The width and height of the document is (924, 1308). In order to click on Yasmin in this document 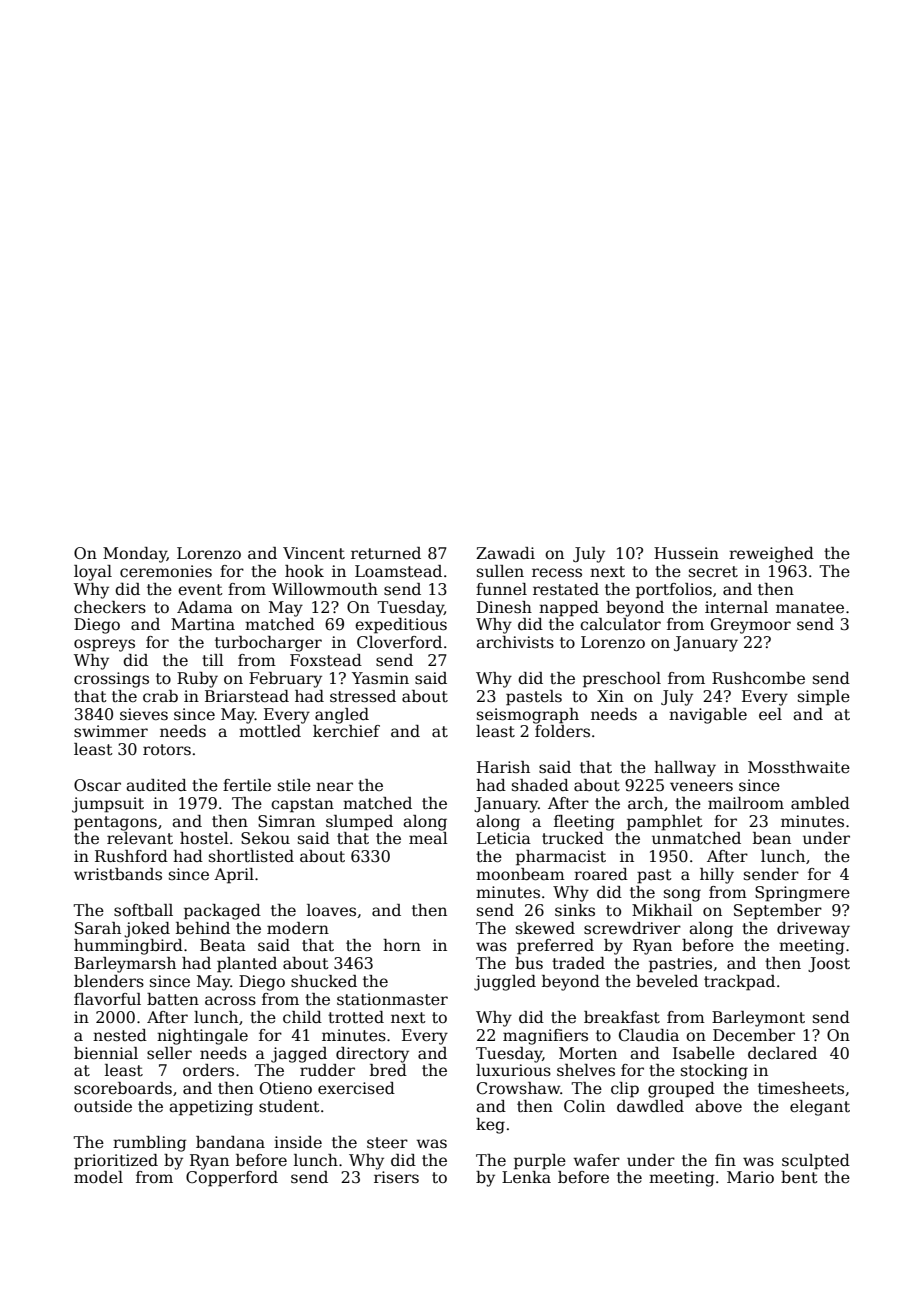, I will do `click(380, 678)`.
